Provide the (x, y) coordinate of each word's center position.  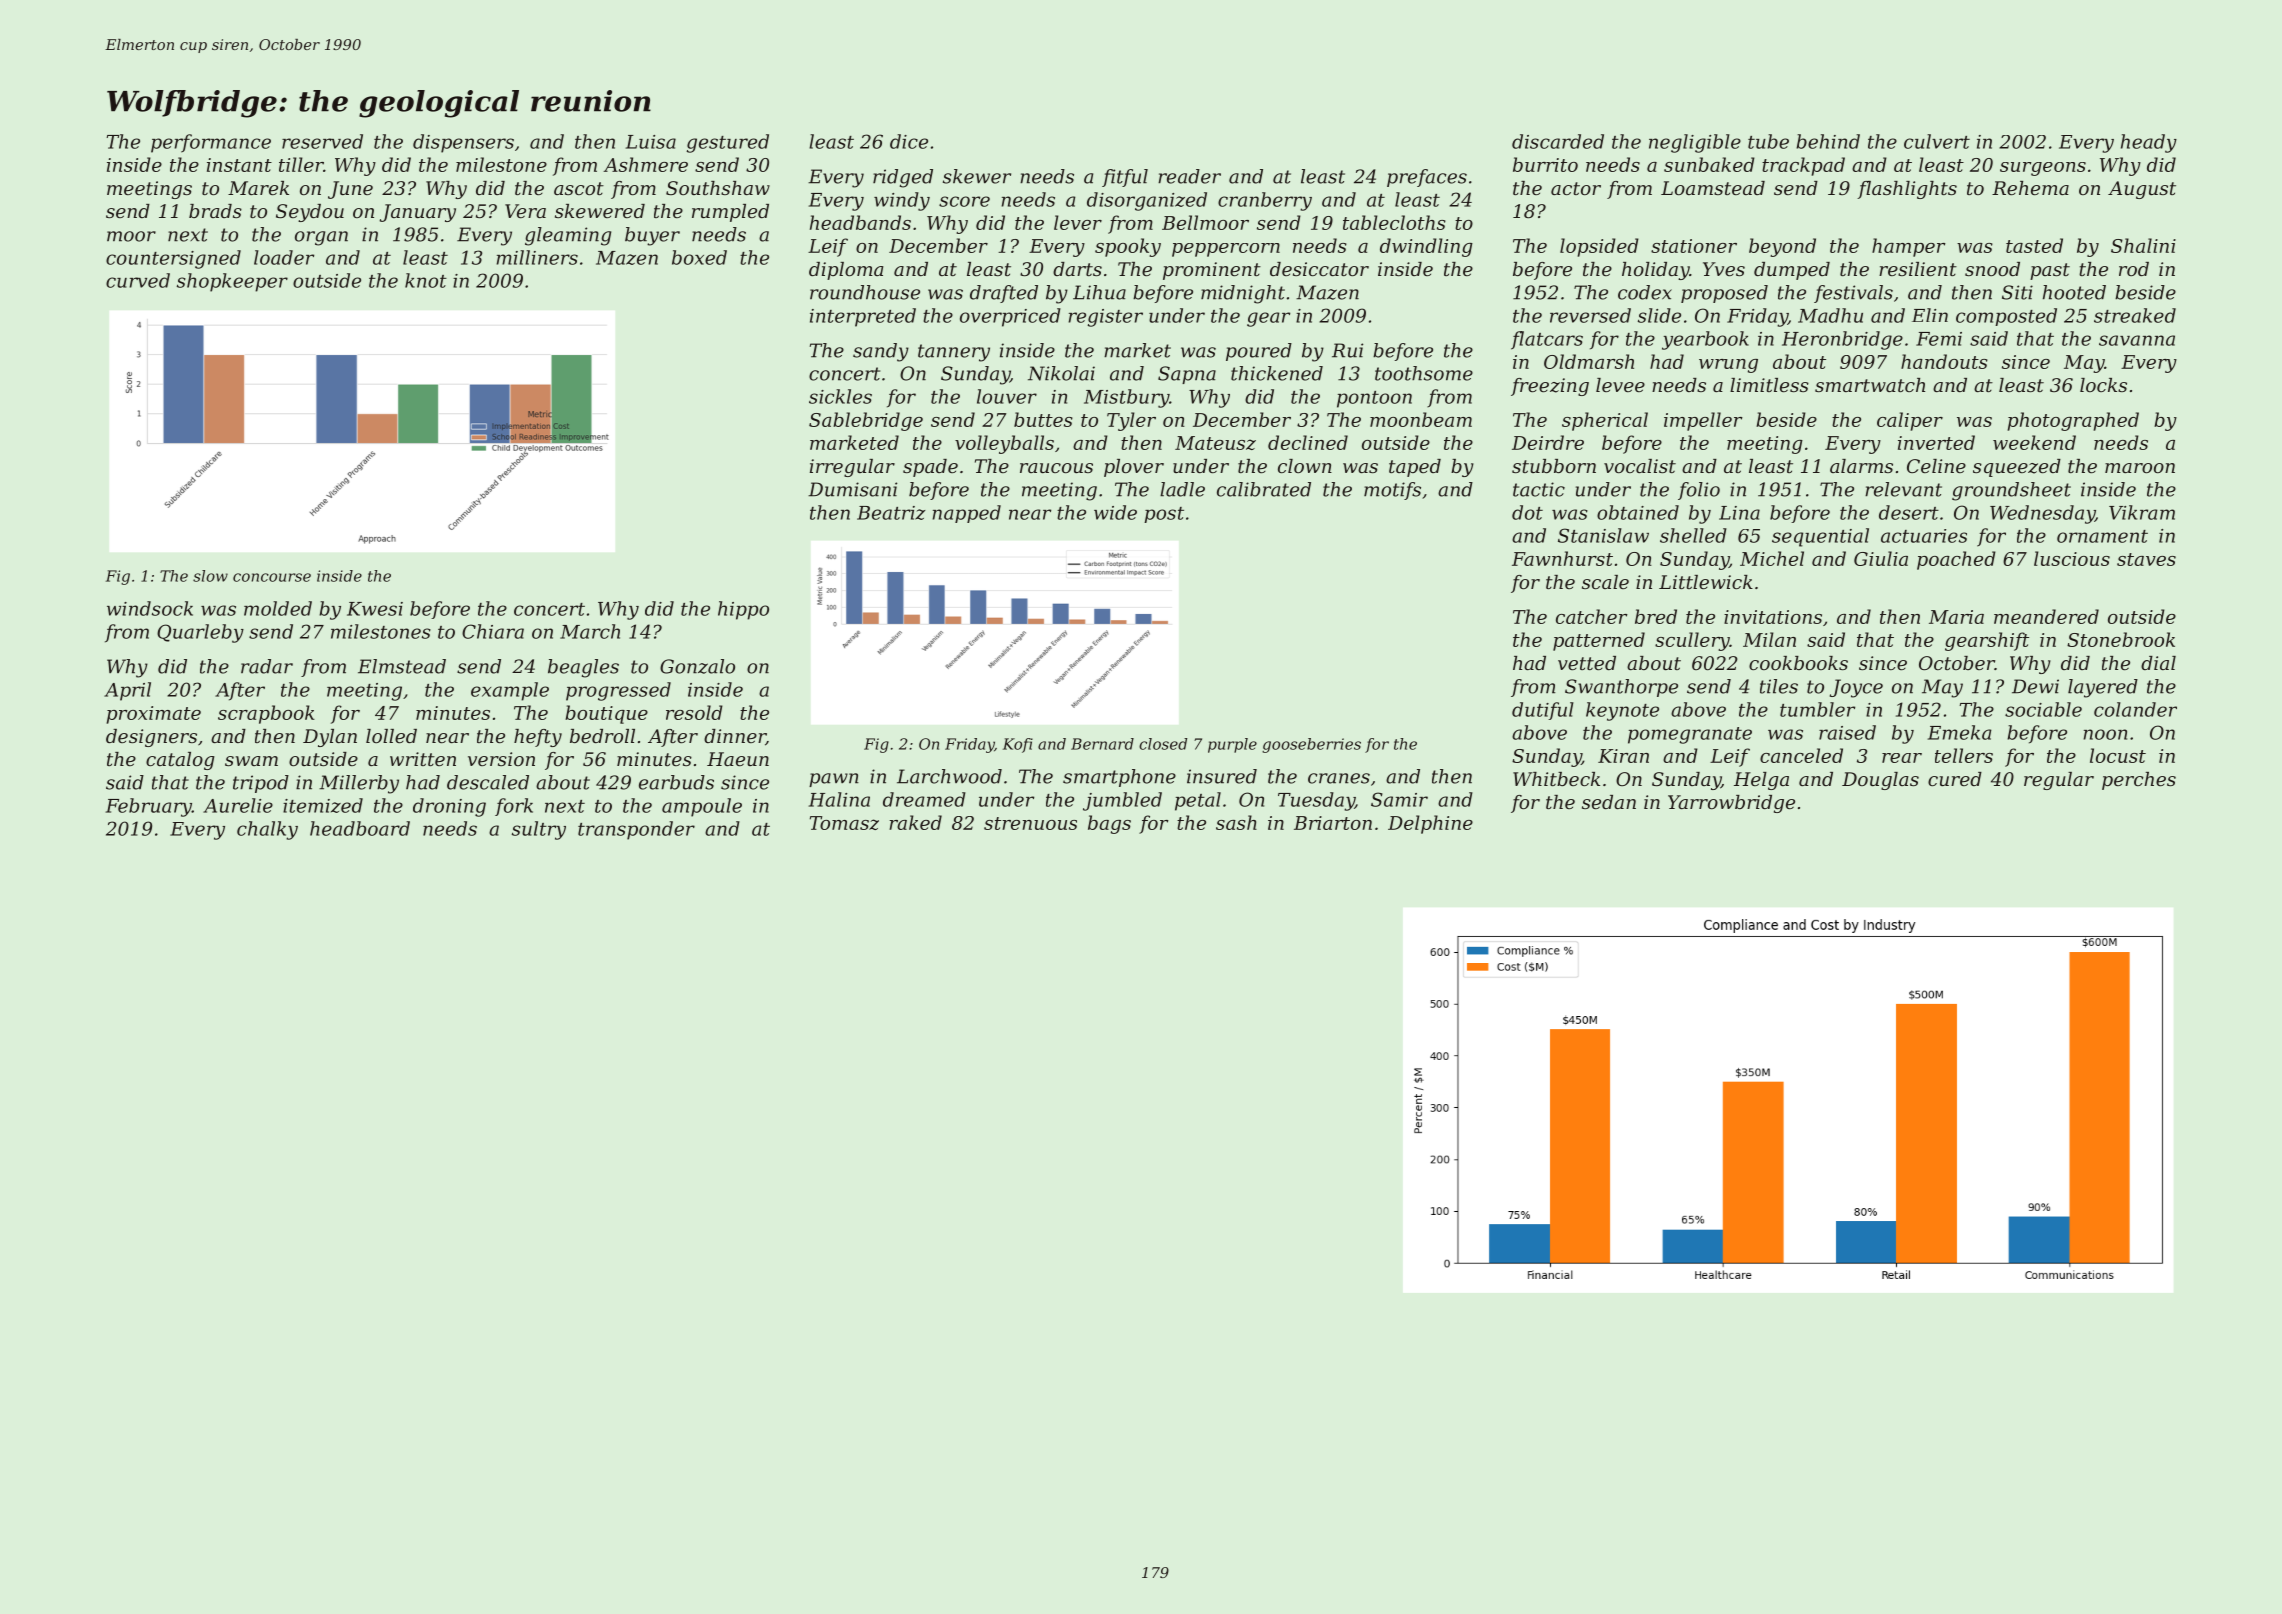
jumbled (1122, 801)
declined (1308, 442)
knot (426, 280)
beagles (583, 668)
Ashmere (645, 164)
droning (449, 807)
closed (1163, 744)
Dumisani (852, 489)
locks (2103, 385)
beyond (1782, 247)
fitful (1125, 178)
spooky (1128, 247)
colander (2135, 709)
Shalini (2143, 245)
